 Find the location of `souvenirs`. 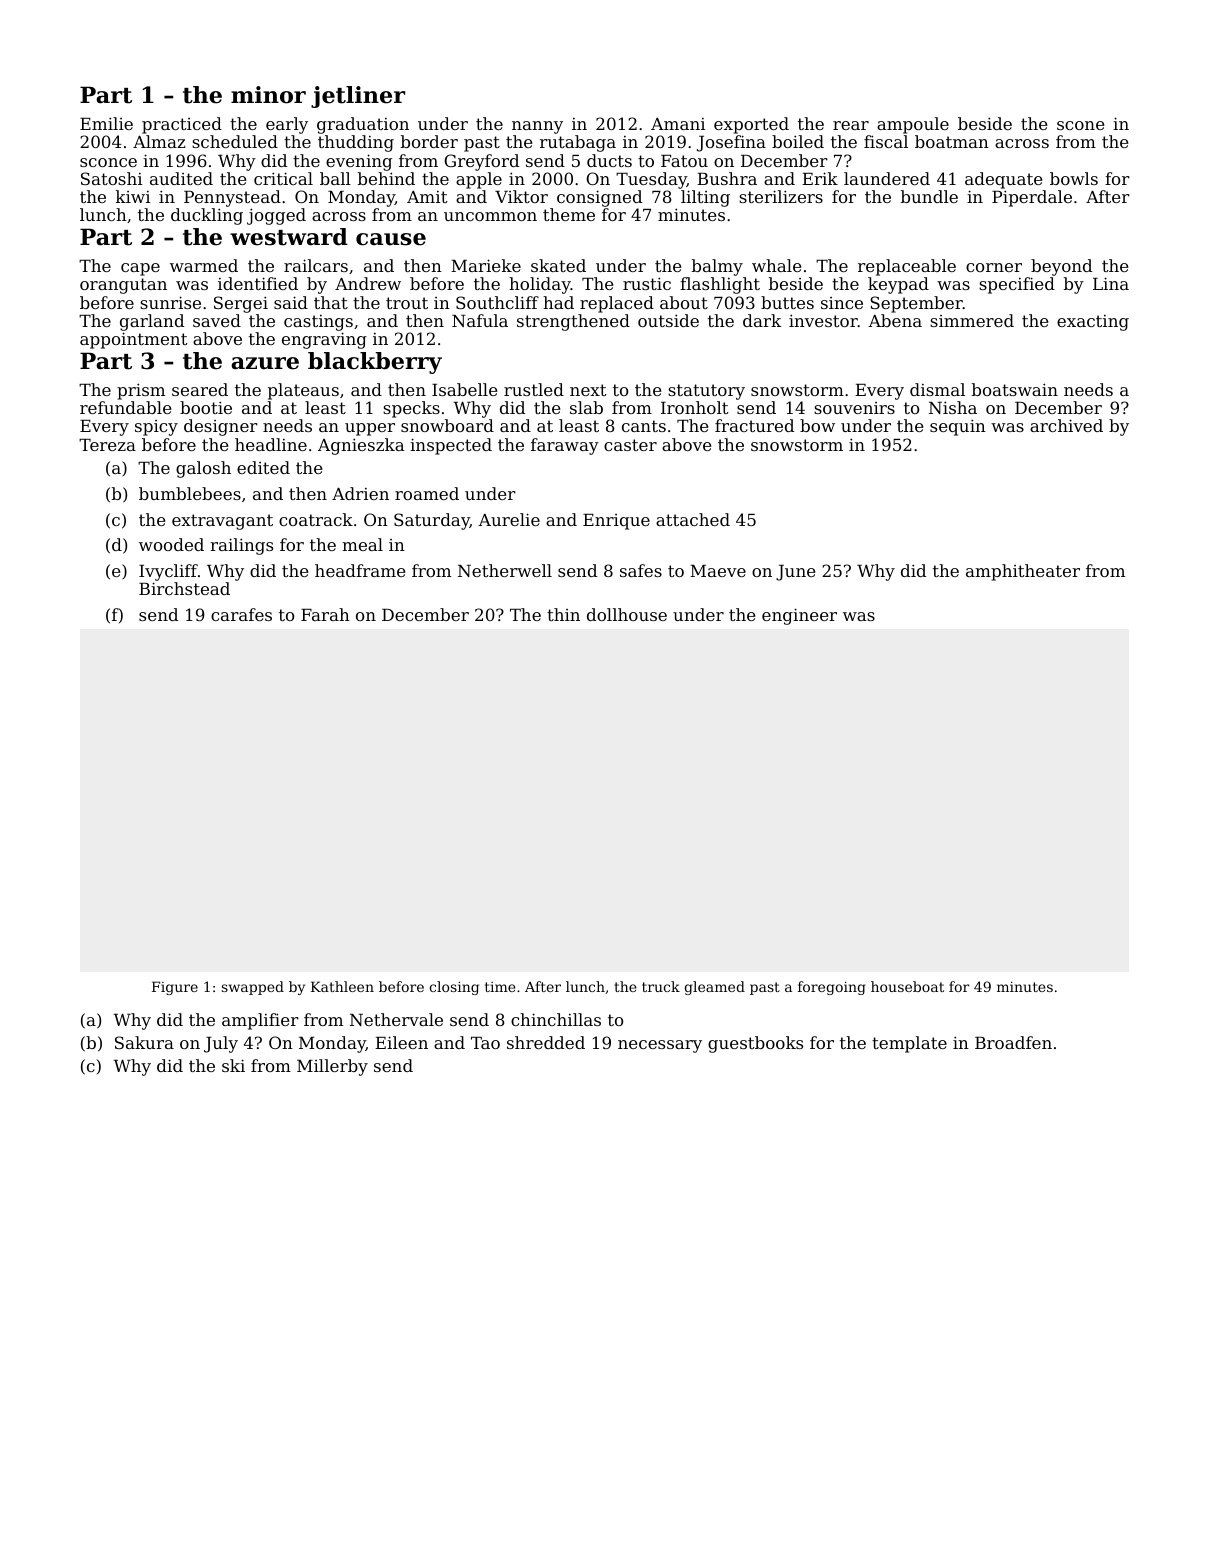

souvenirs is located at coordinates (854, 408).
